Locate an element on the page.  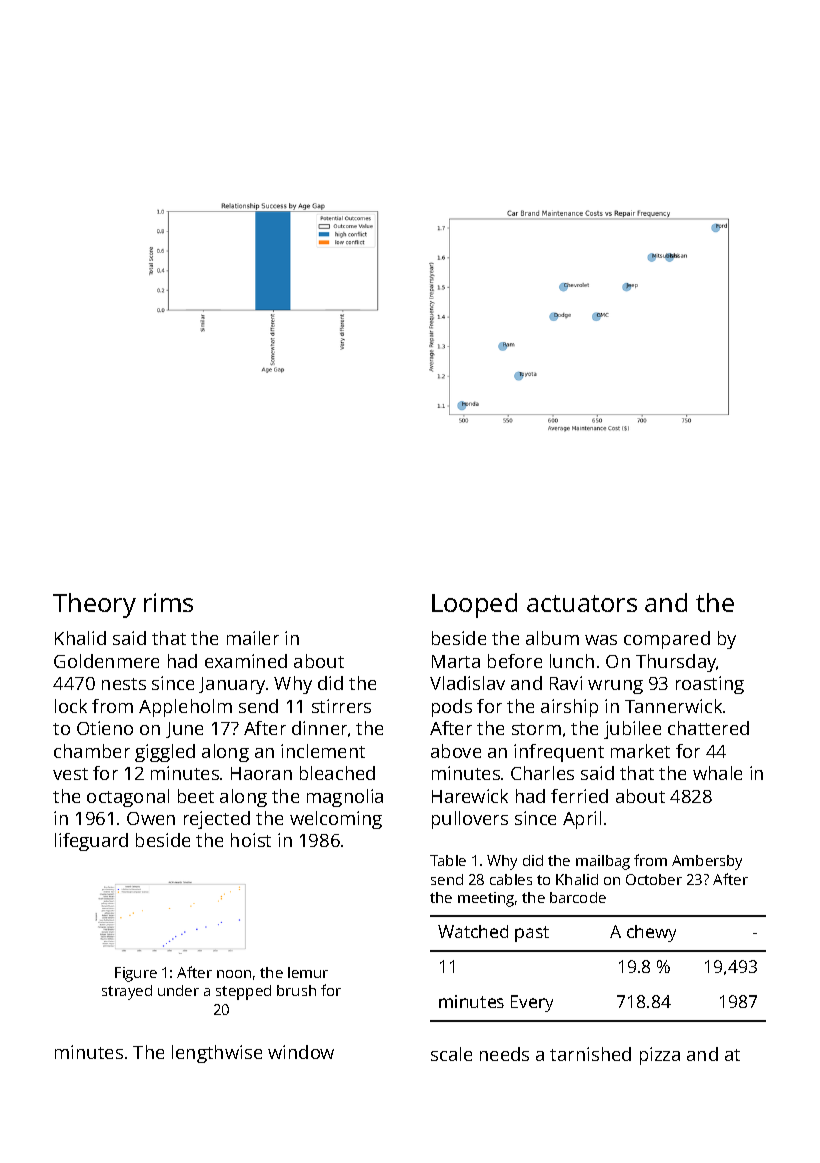
meeting is located at coordinates (486, 899).
